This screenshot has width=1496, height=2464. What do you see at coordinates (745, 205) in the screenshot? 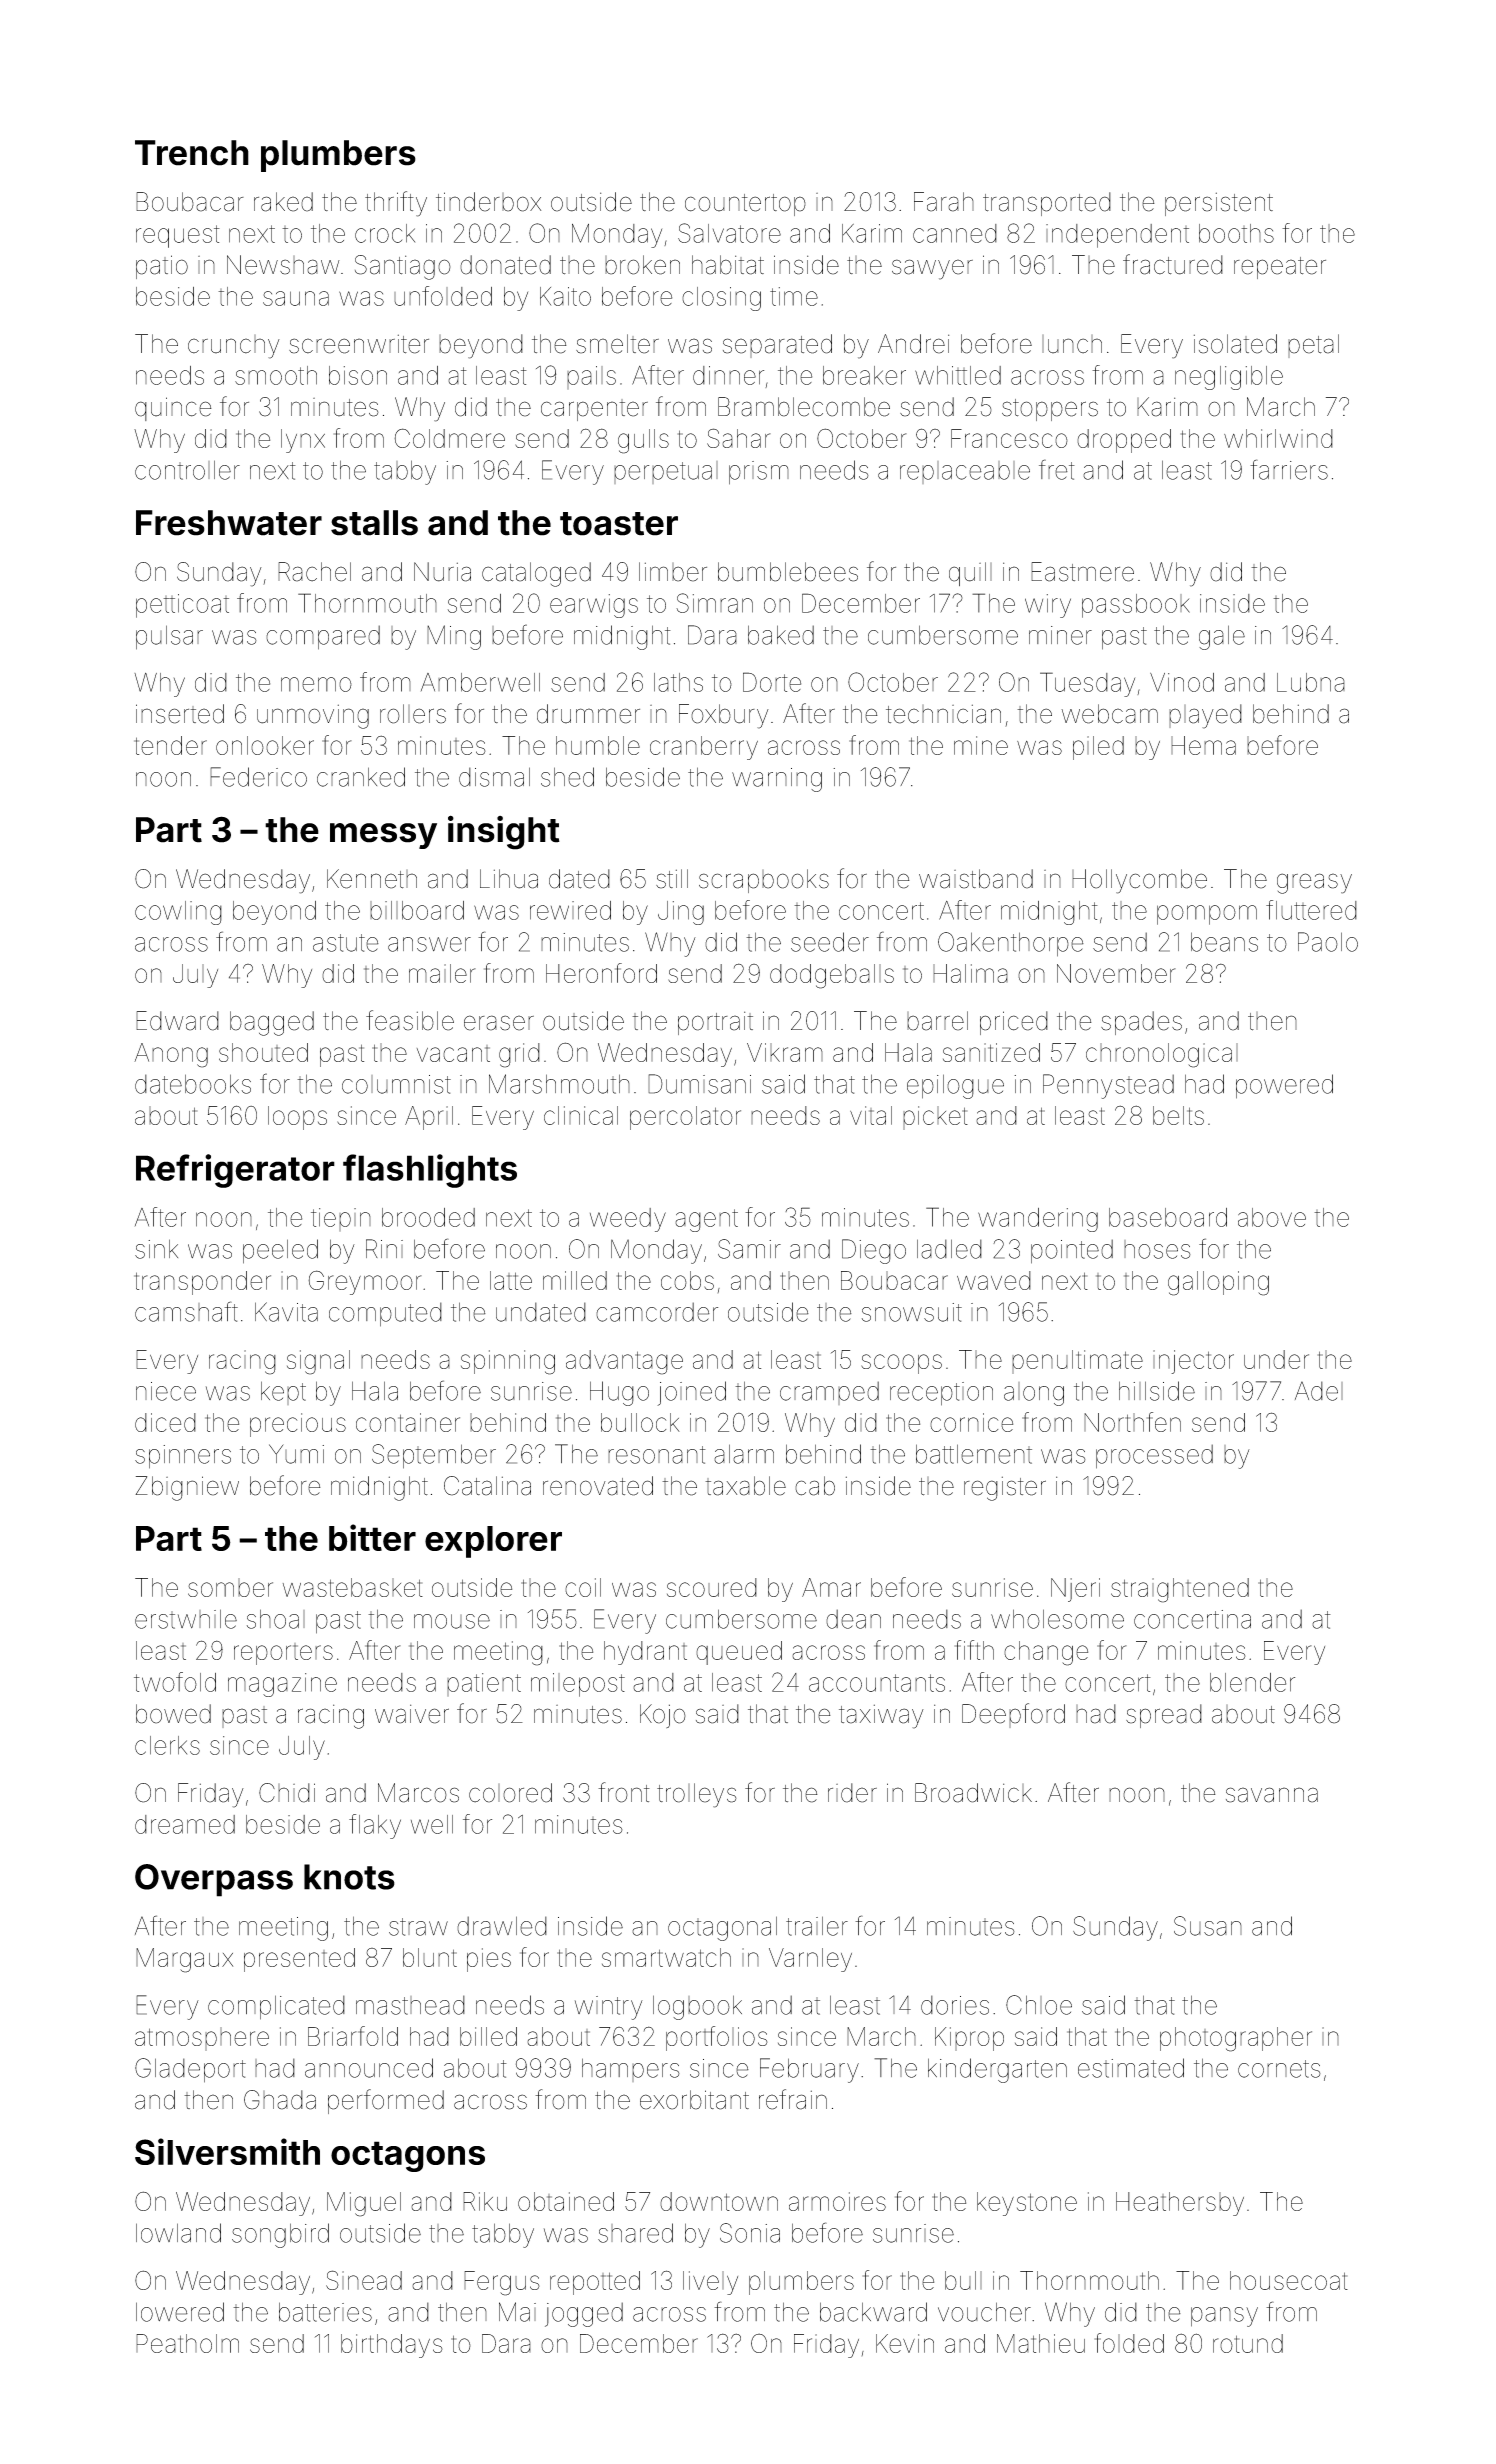
I see `countertop` at bounding box center [745, 205].
